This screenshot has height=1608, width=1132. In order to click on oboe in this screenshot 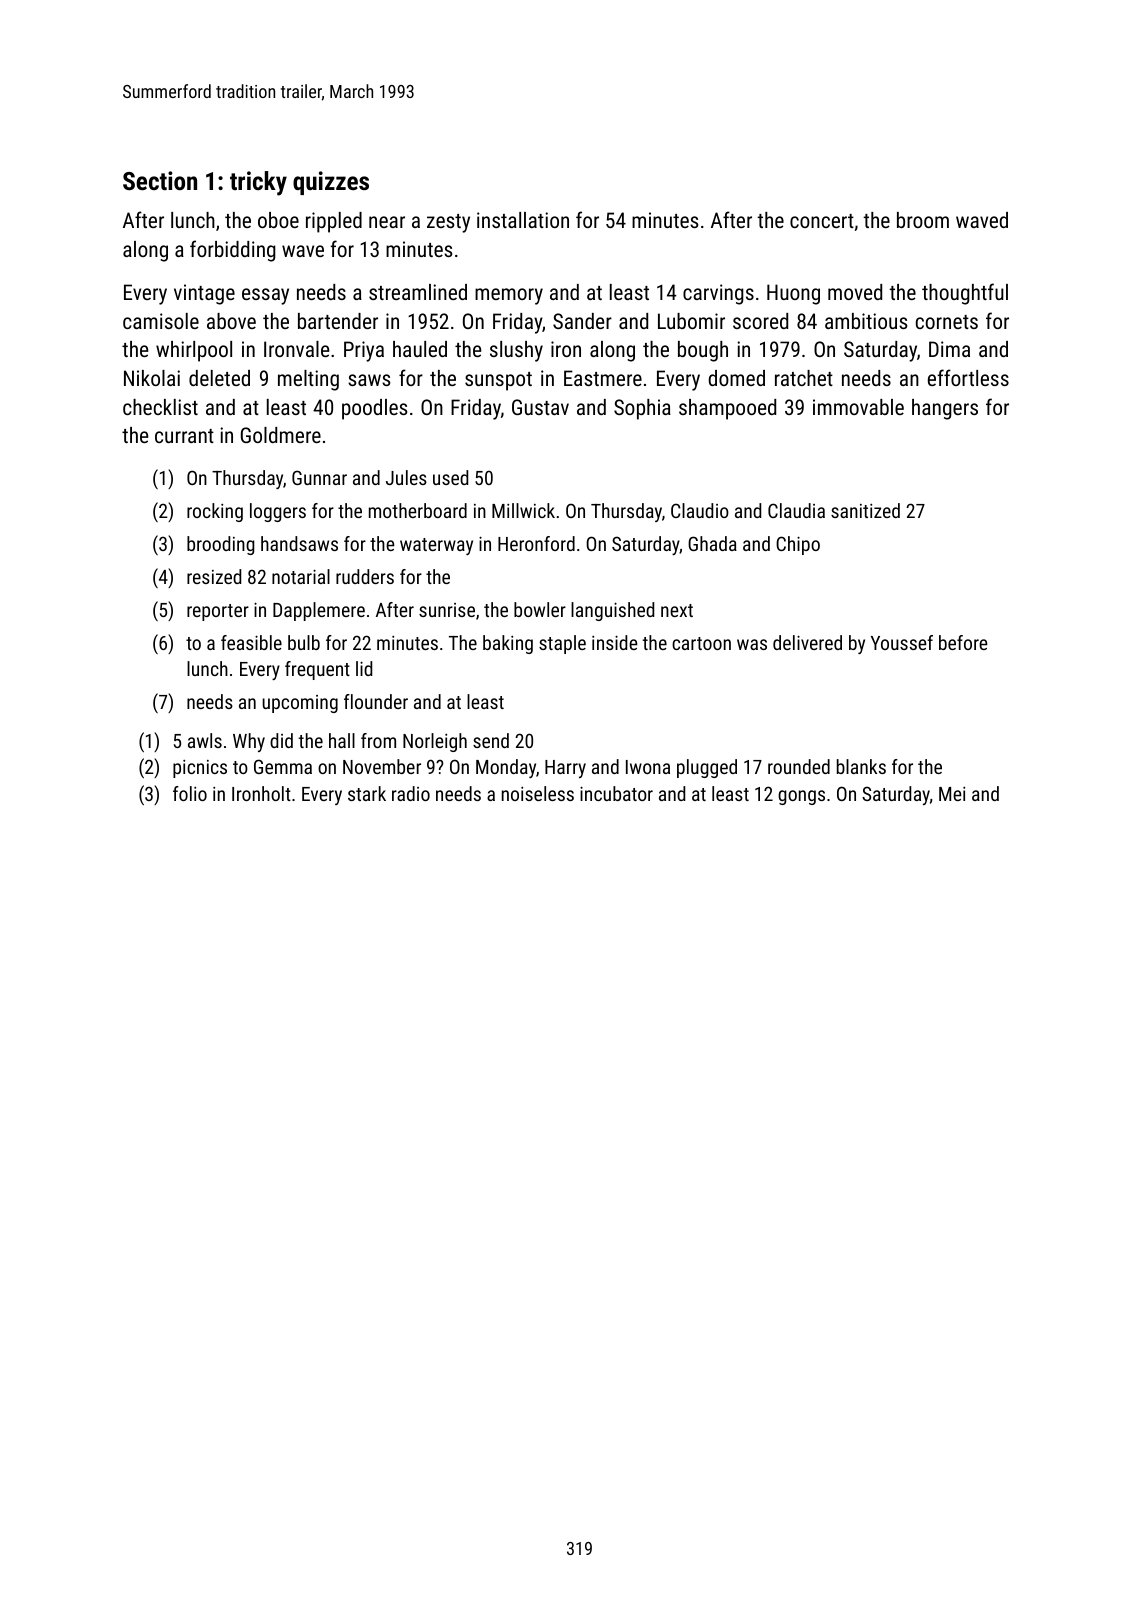, I will do `click(278, 220)`.
